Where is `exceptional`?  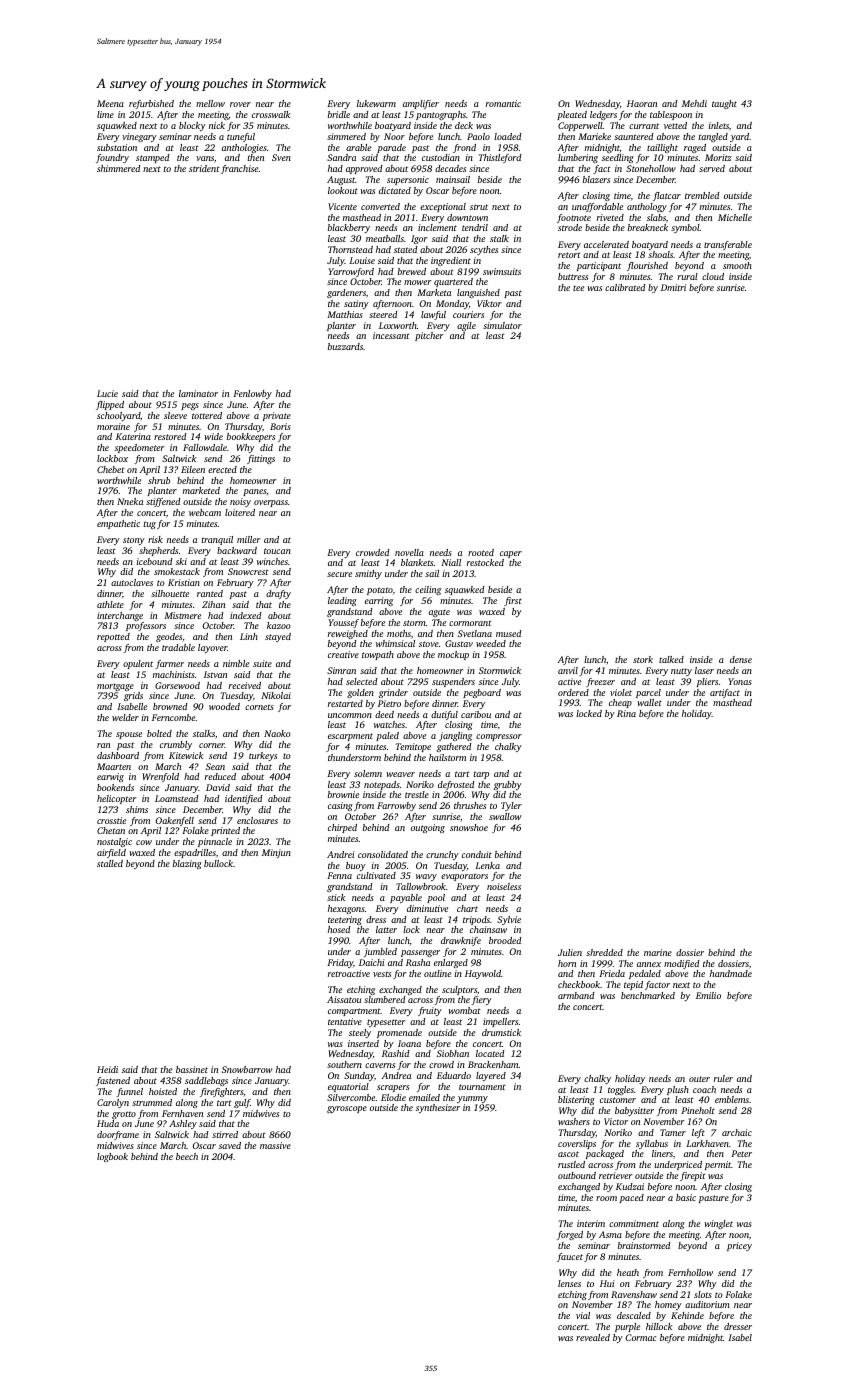
exceptional is located at coordinates (443, 207).
